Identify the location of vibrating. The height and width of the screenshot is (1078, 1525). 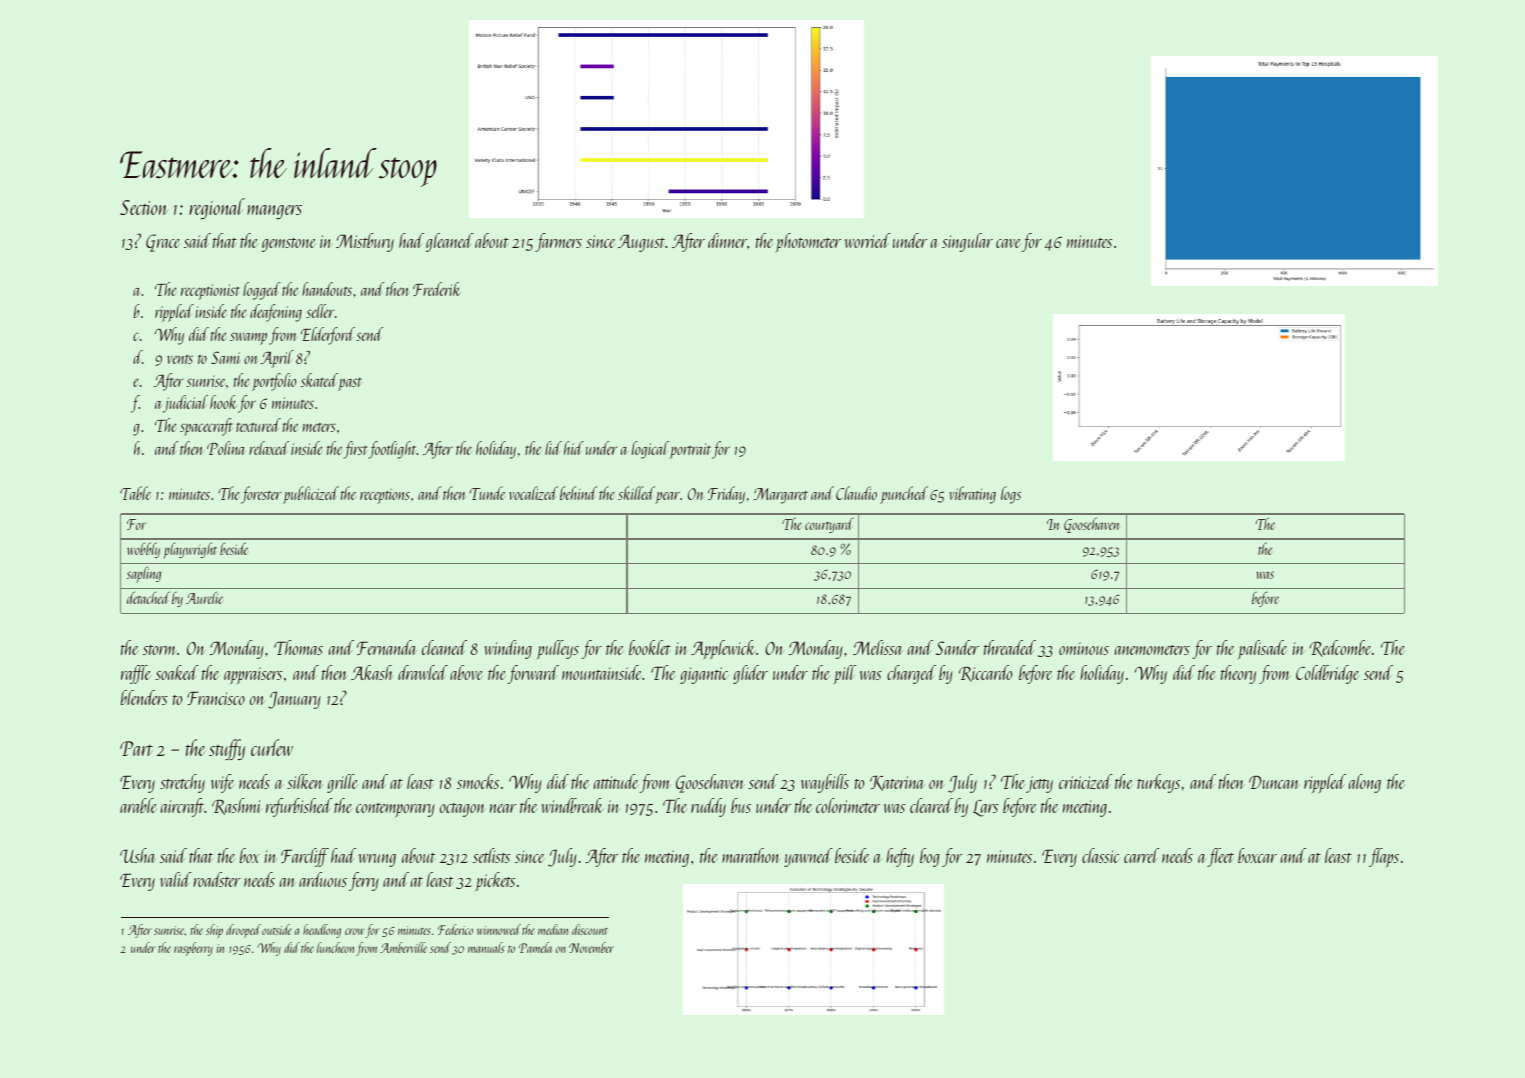
(973, 495).
